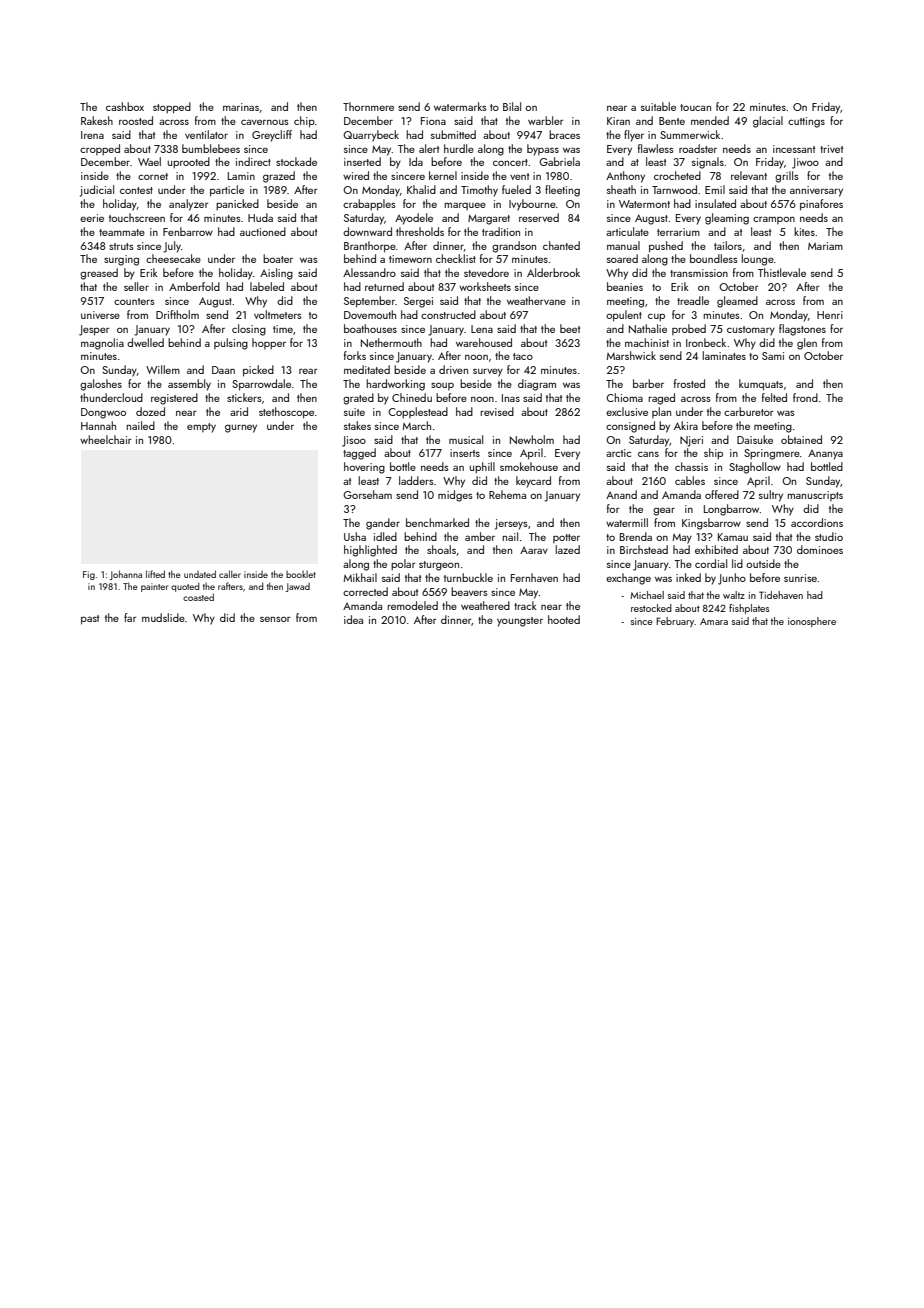 The image size is (924, 1308). What do you see at coordinates (92, 218) in the screenshot?
I see `eerie` at bounding box center [92, 218].
